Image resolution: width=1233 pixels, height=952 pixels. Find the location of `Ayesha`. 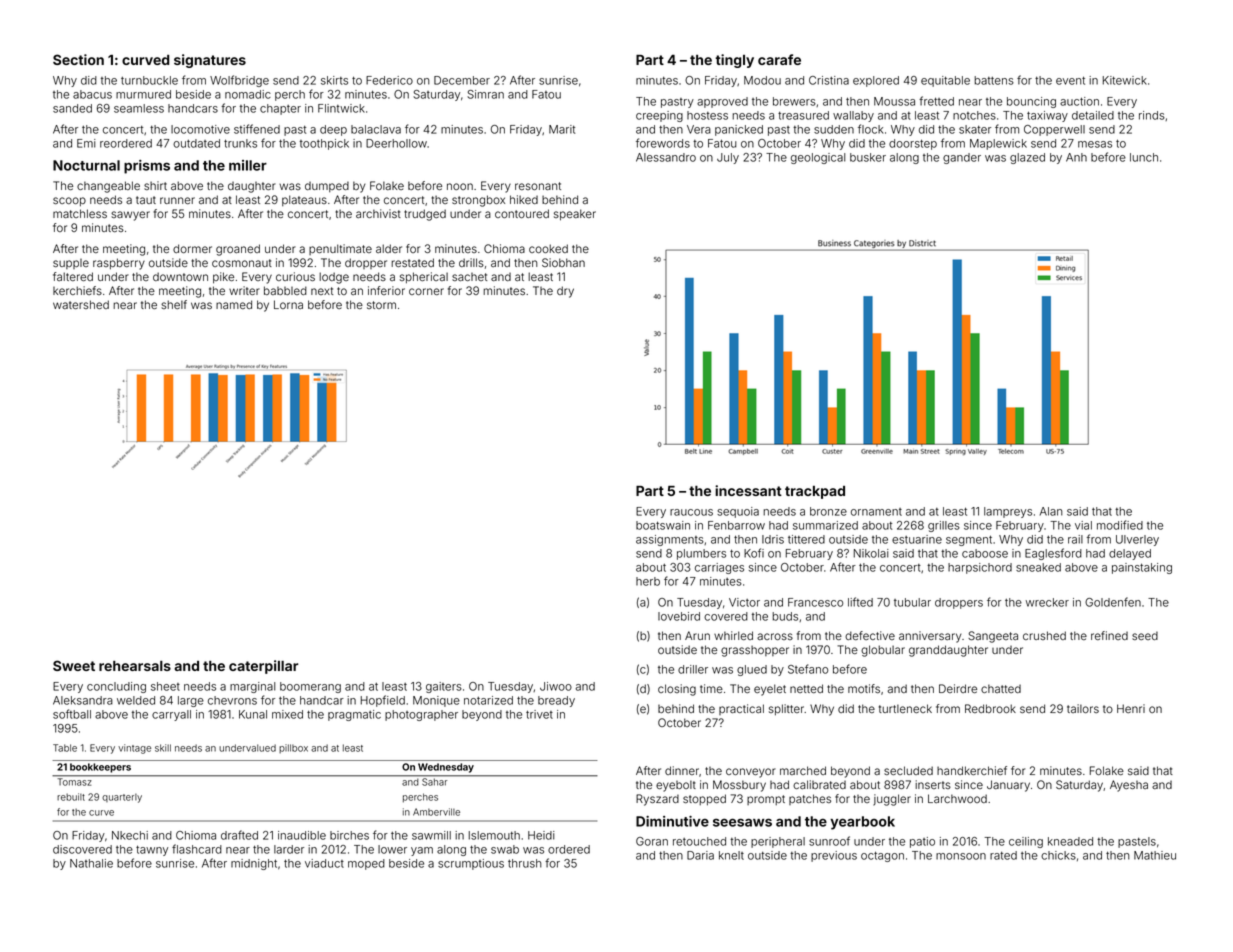

Ayesha is located at coordinates (1129, 786).
